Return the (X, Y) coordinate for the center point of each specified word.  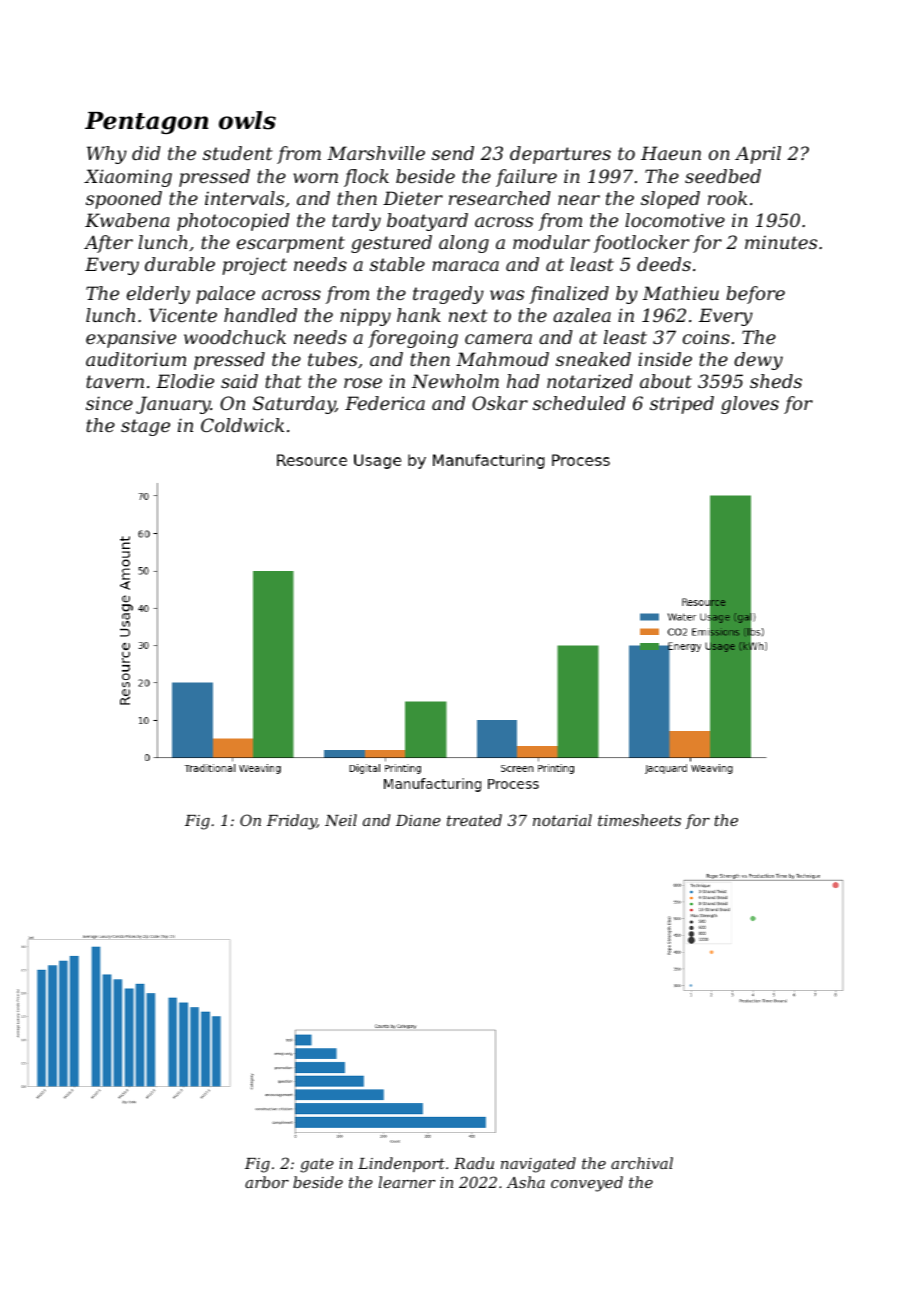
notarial (562, 820)
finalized (569, 295)
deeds (664, 264)
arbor (267, 1182)
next (468, 315)
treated (474, 820)
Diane (418, 820)
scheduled (579, 403)
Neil (341, 820)
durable (180, 264)
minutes (781, 242)
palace (225, 295)
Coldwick (242, 425)
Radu (474, 1163)
